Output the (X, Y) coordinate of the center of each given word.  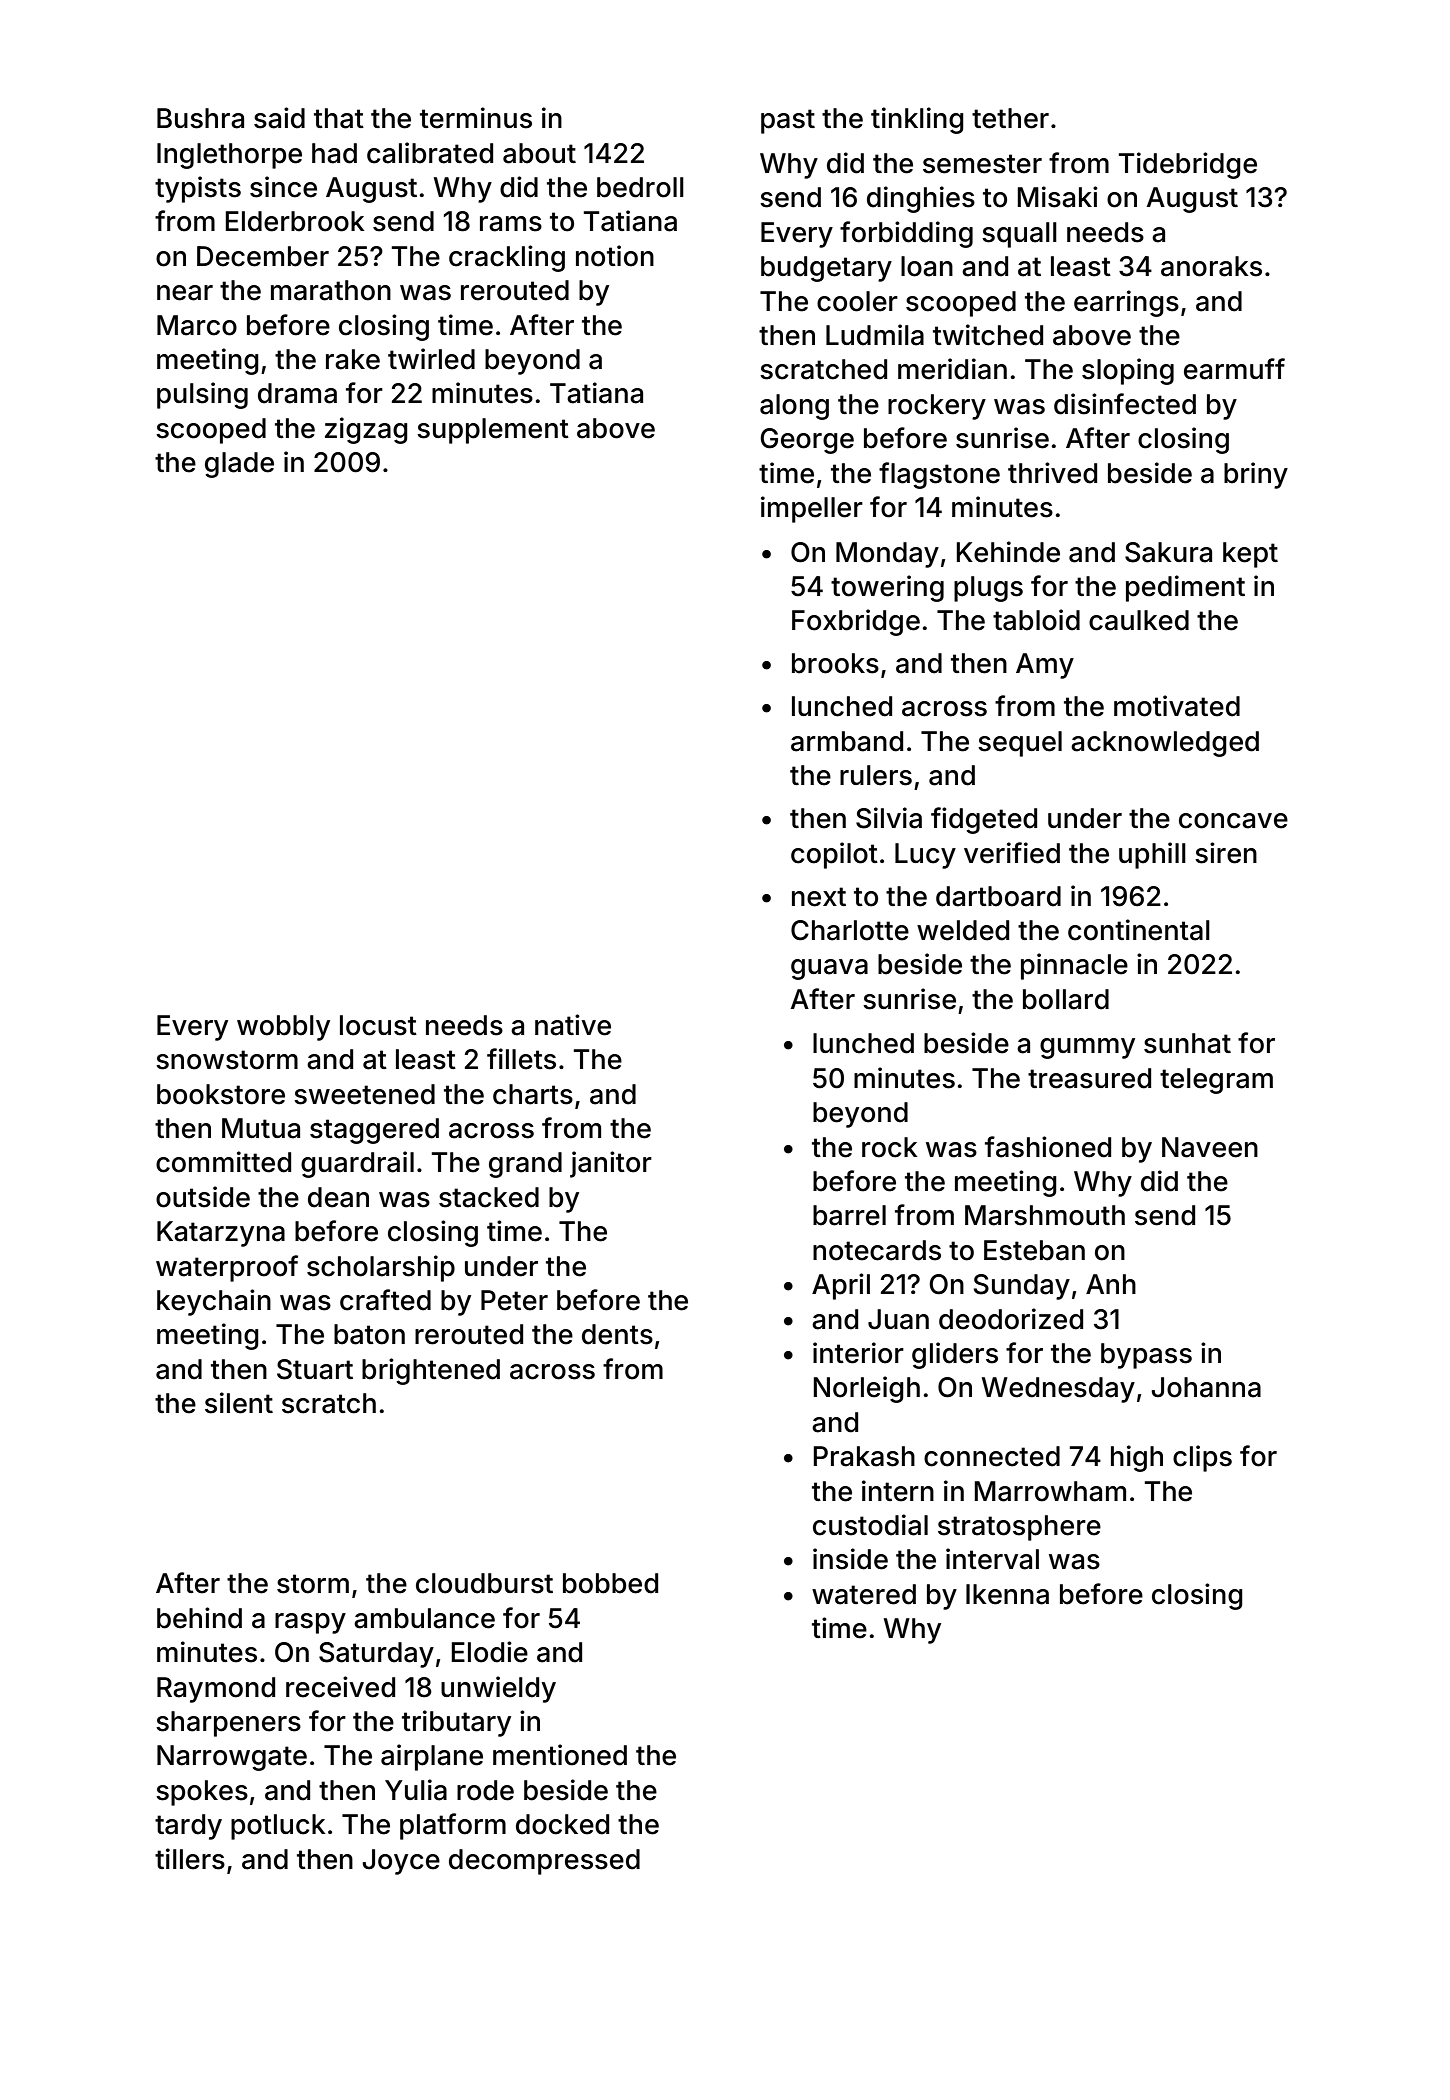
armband (847, 741)
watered (864, 1594)
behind (199, 1618)
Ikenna (1007, 1594)
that (339, 118)
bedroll (640, 187)
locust (378, 1025)
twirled (431, 359)
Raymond (216, 1690)
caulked (1139, 620)
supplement (493, 431)
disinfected (1125, 404)
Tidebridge (1188, 165)
